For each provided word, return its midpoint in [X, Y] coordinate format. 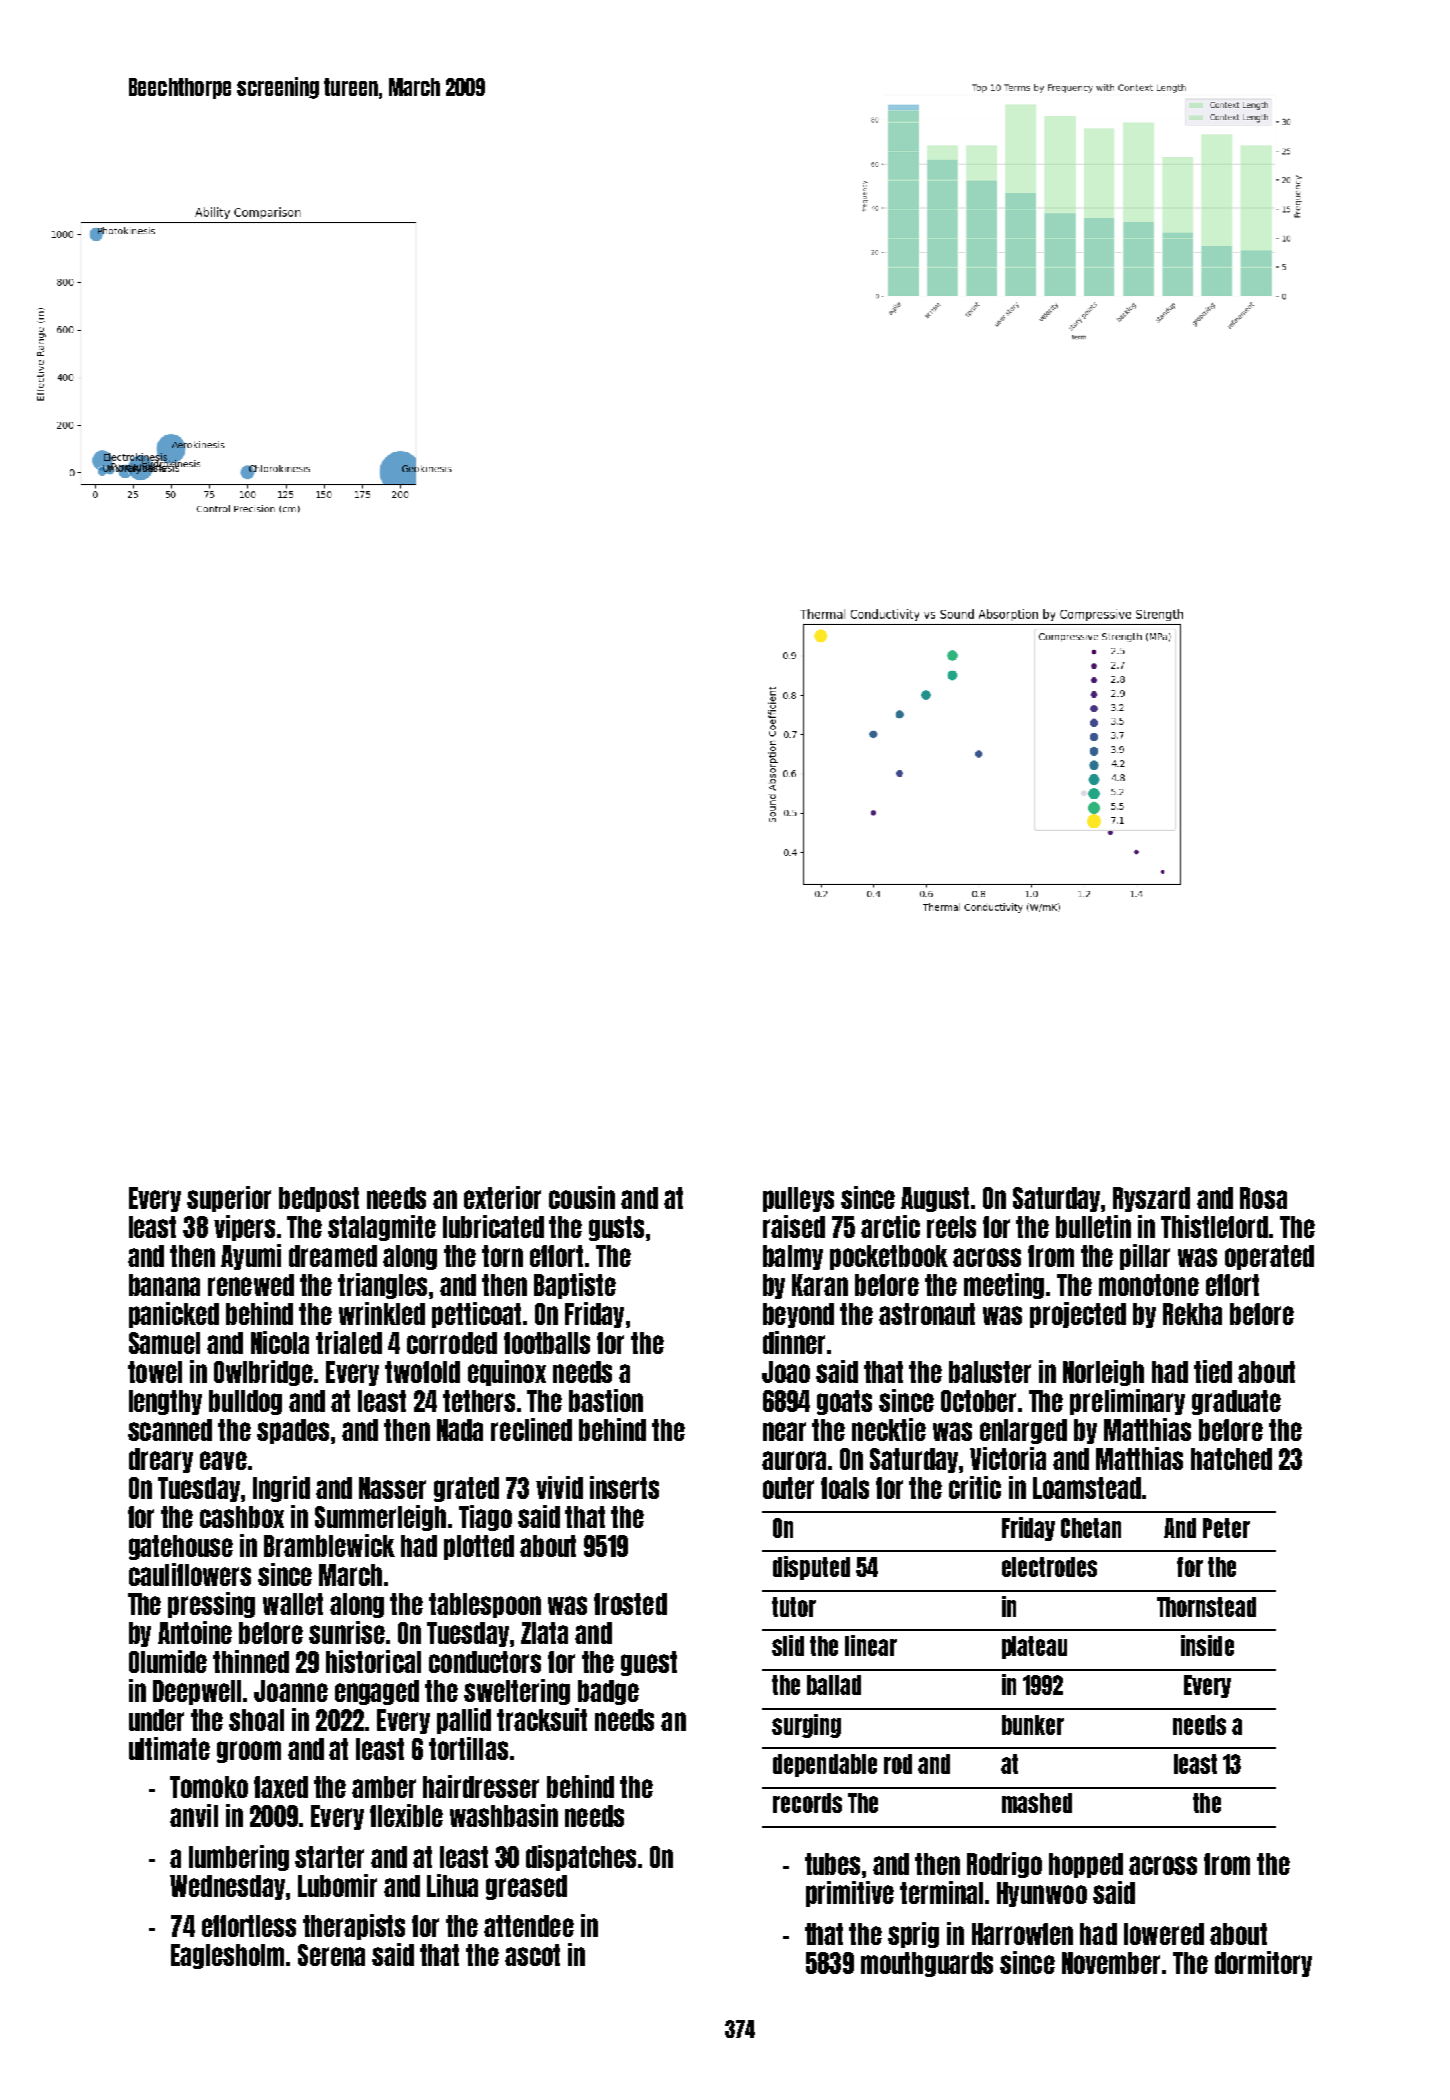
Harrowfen [1022, 1934]
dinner [794, 1342]
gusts [616, 1228]
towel [155, 1372]
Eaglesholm [227, 1956]
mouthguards [927, 1964]
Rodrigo [1004, 1865]
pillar [1145, 1257]
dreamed [333, 1256]
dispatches [581, 1858]
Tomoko [209, 1787]
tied [1213, 1371]
